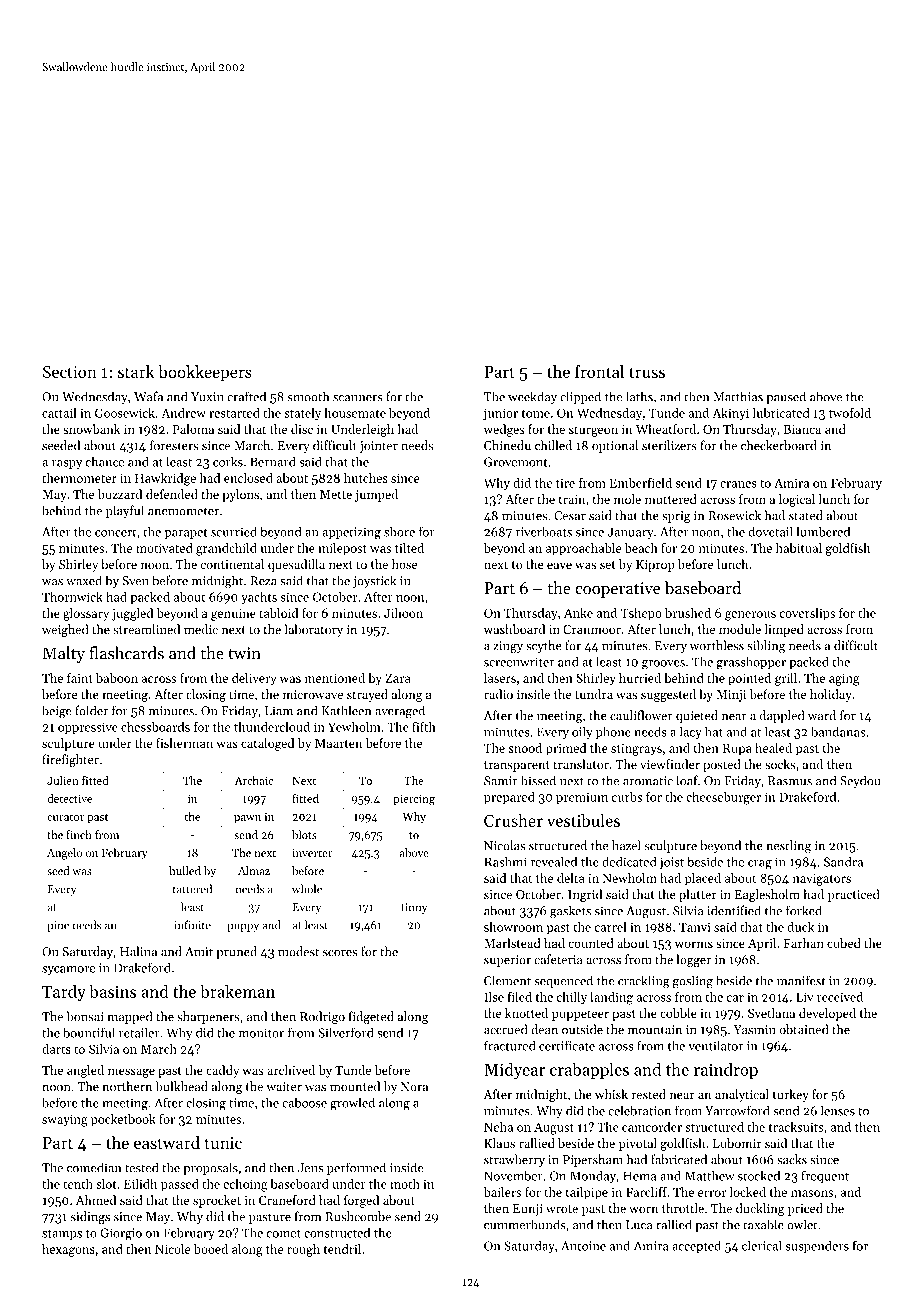 The height and width of the page is (1308, 924). Describe the element at coordinates (786, 679) in the page. I see `grill` at that location.
